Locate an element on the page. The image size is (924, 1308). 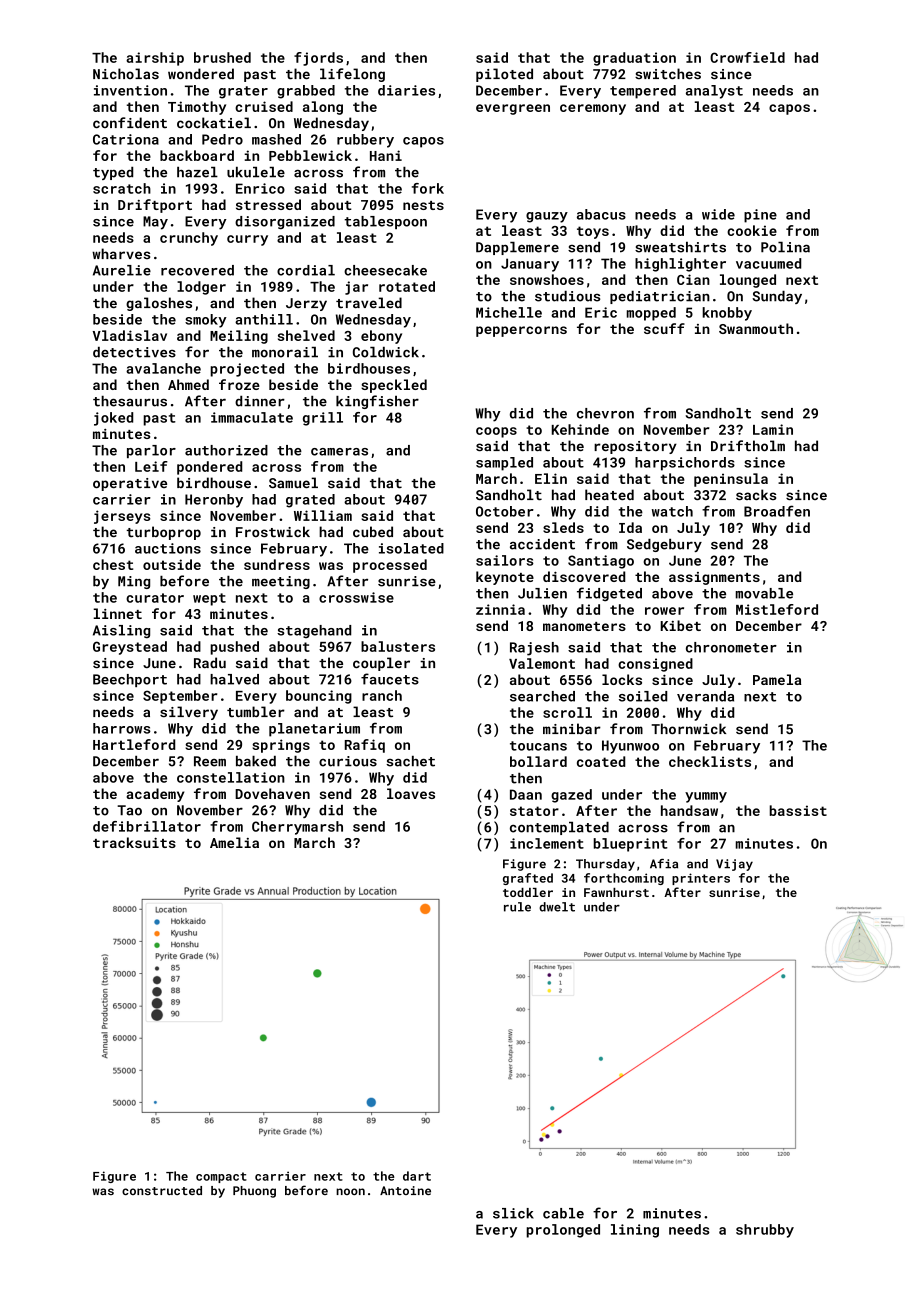
airship is located at coordinates (155, 59).
